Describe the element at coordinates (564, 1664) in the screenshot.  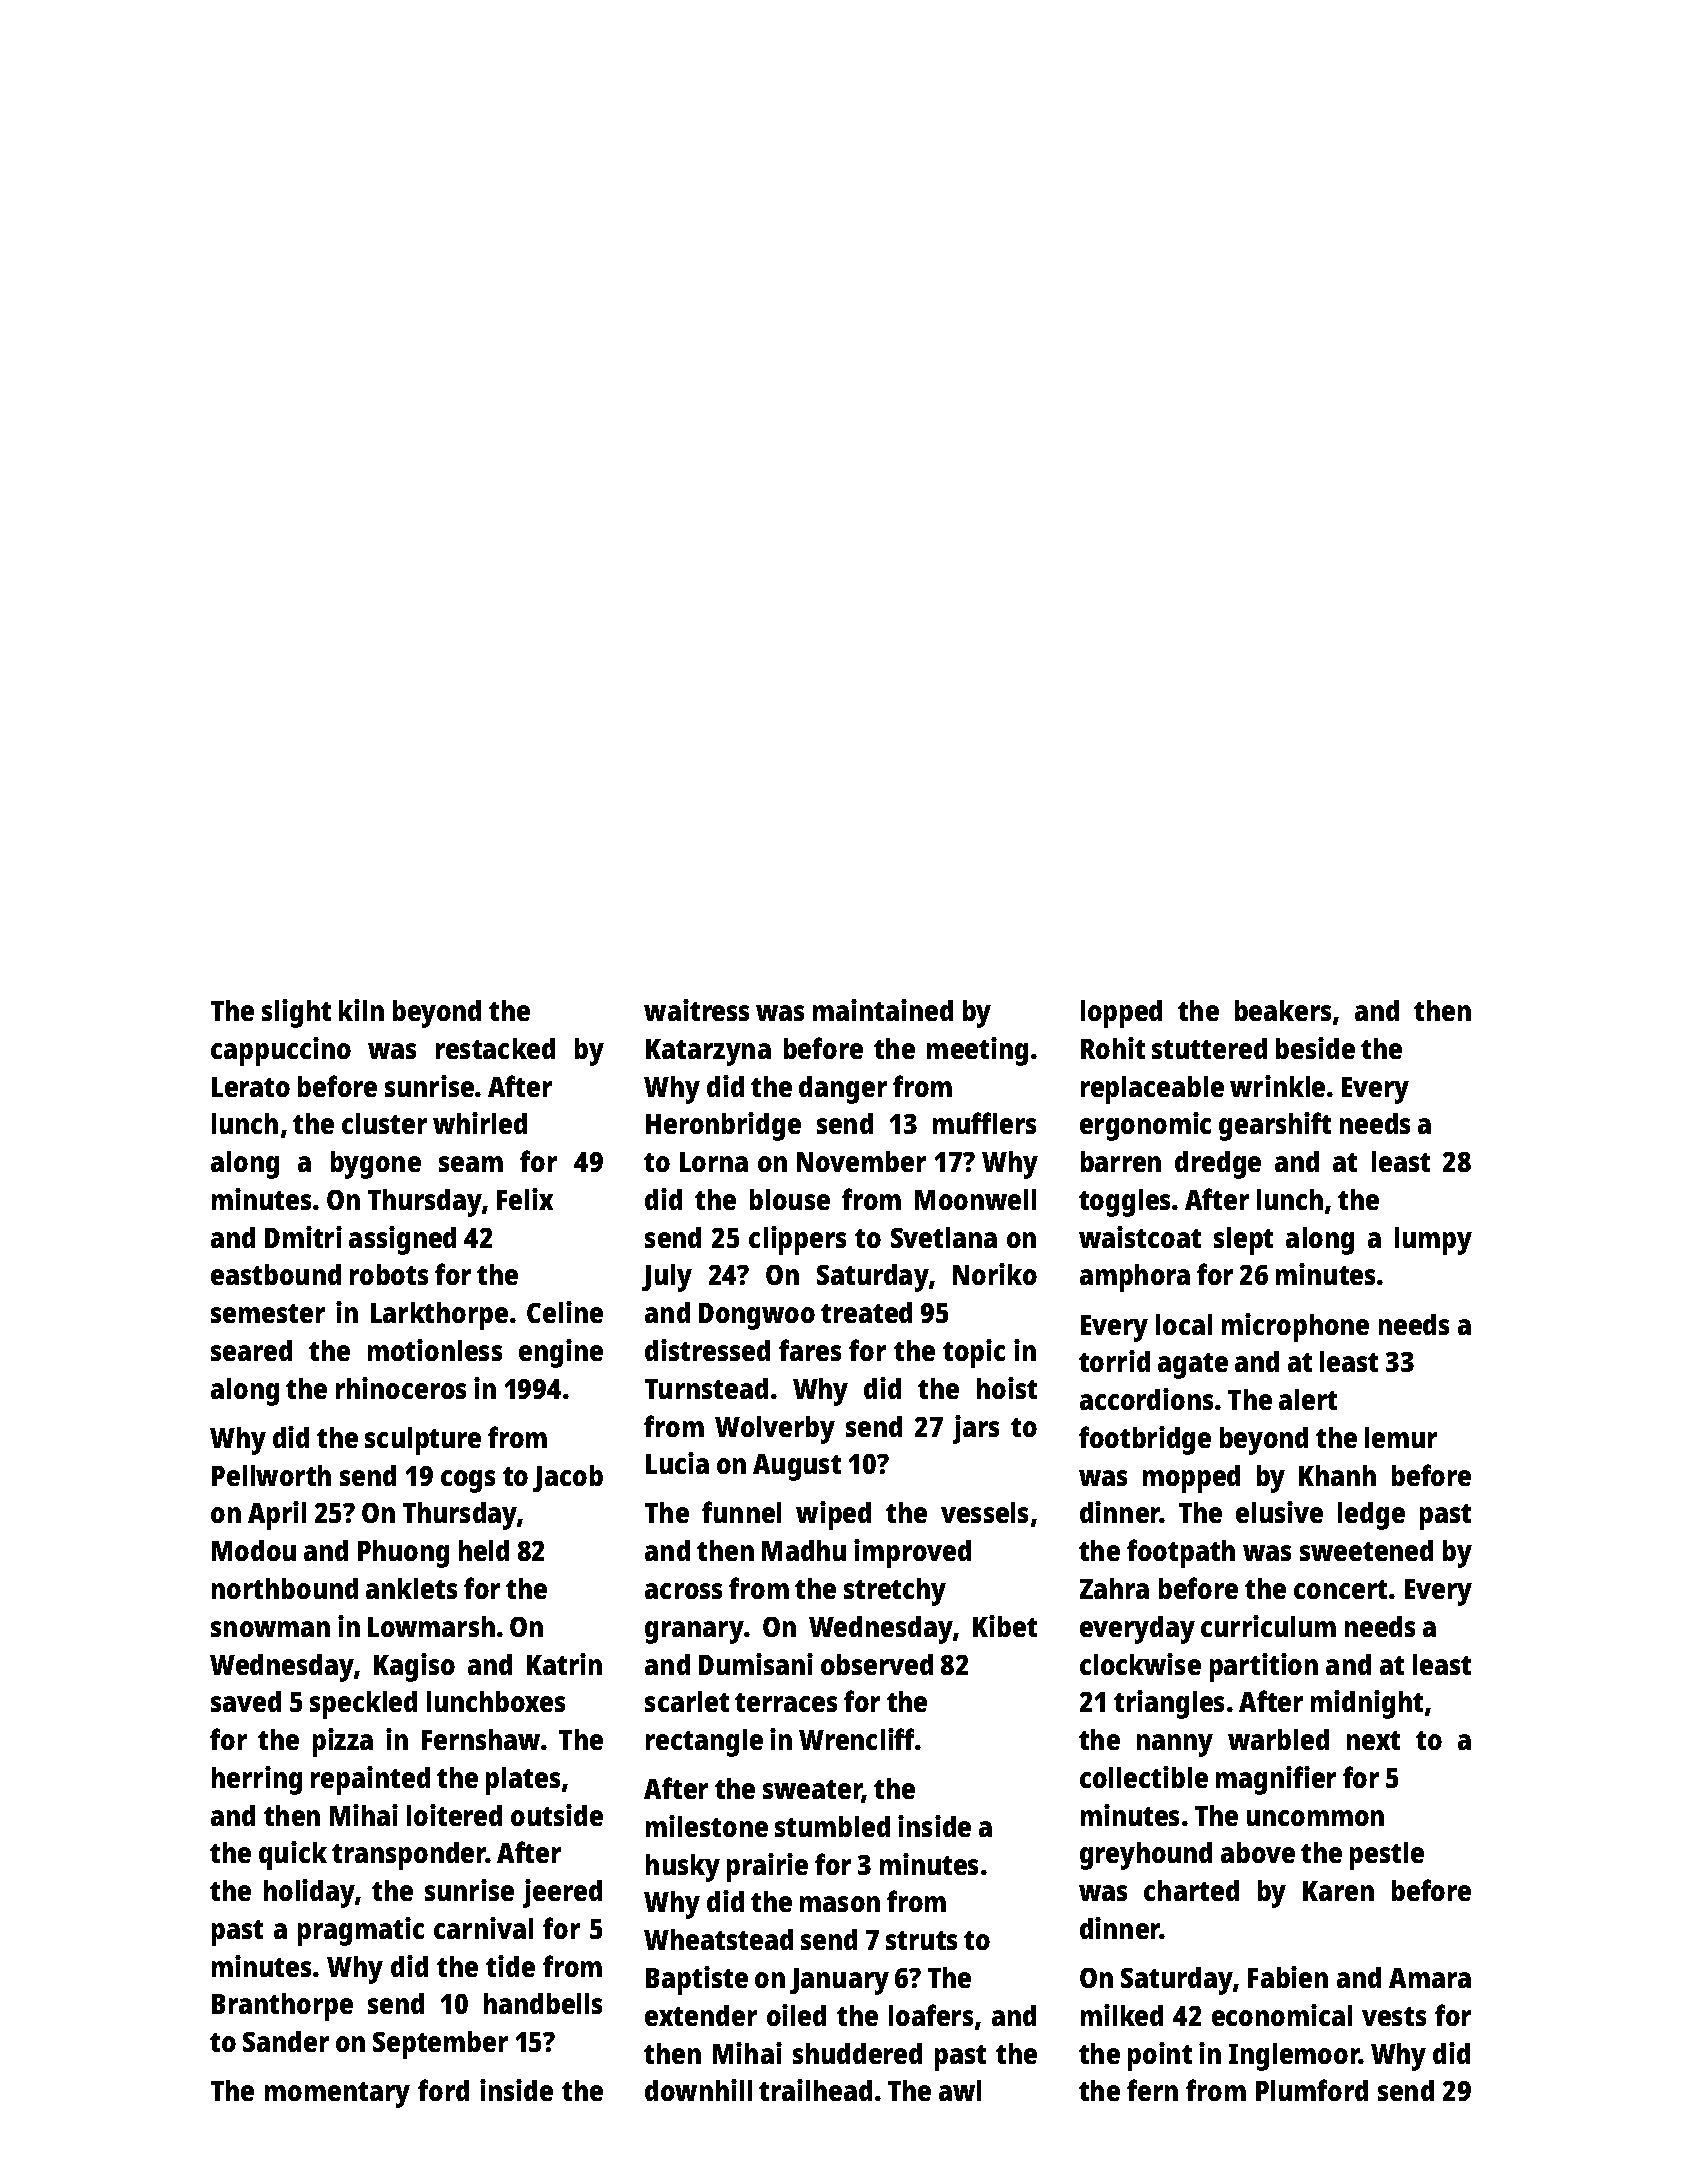
I see `Katrin` at that location.
